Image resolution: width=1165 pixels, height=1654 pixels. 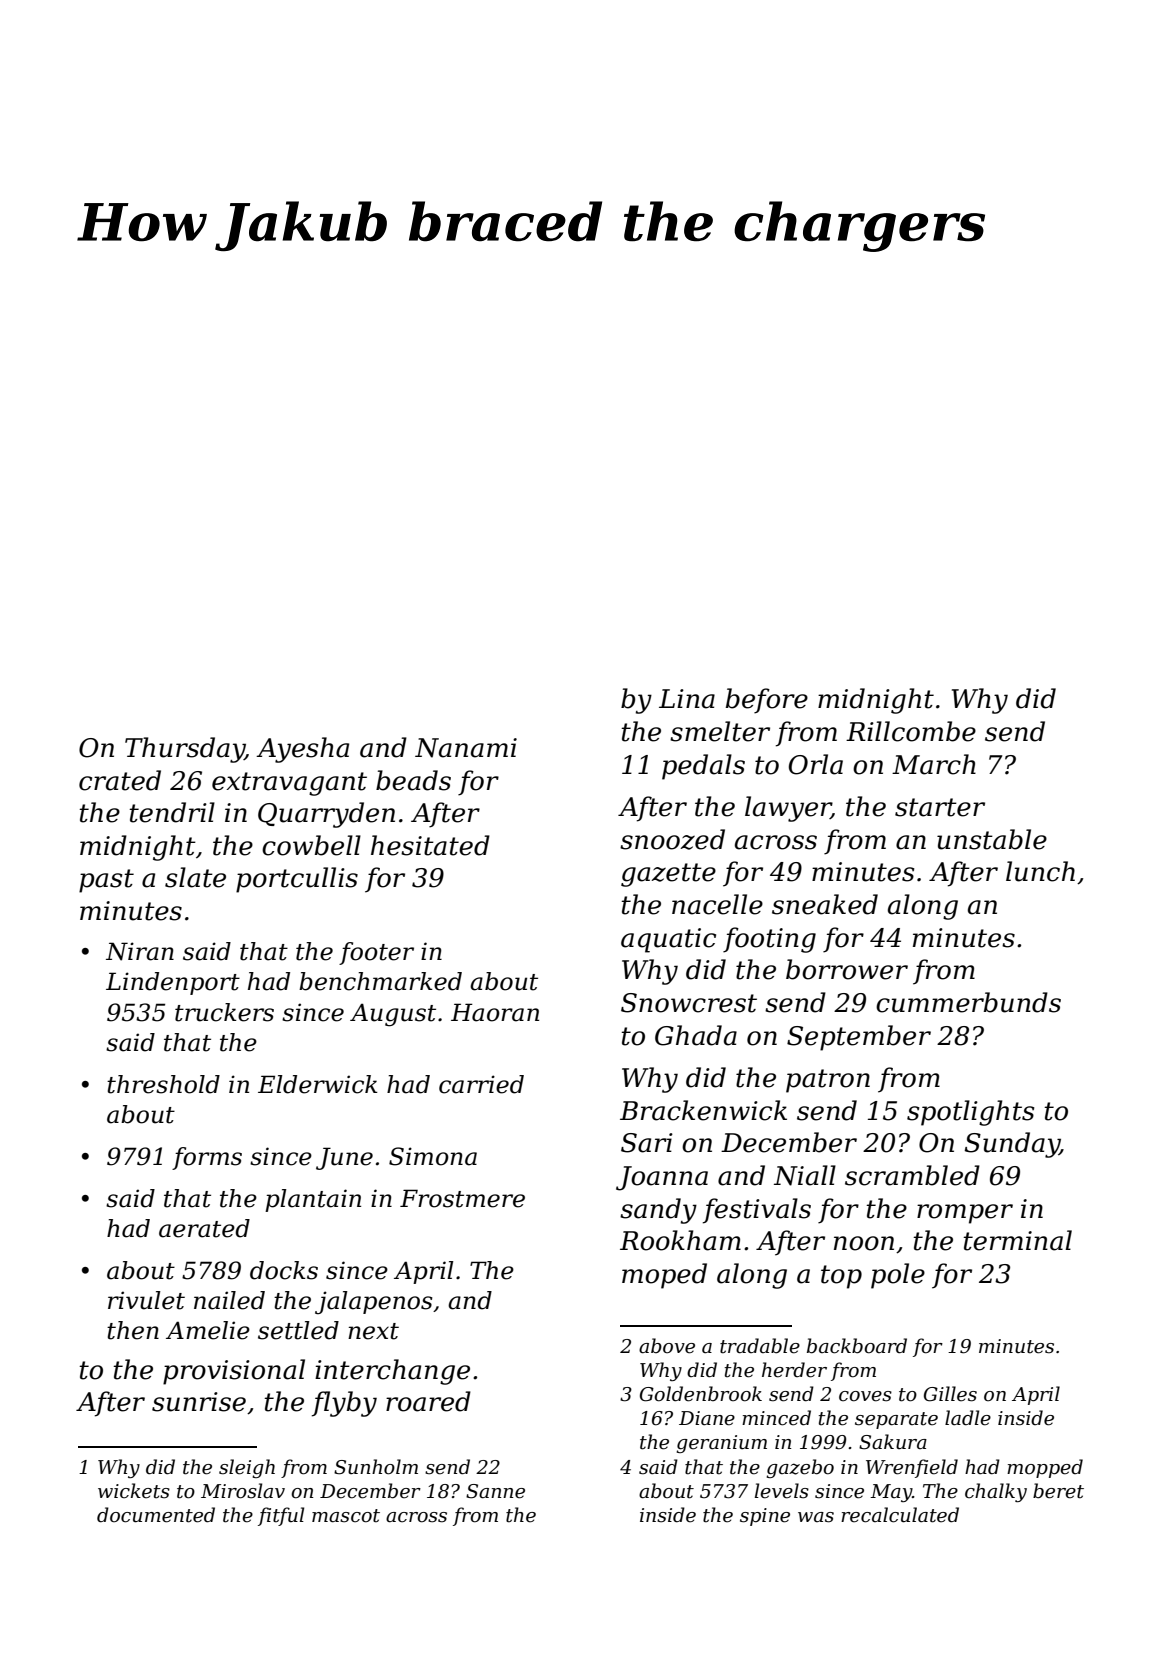 I want to click on mascot, so click(x=346, y=1516).
